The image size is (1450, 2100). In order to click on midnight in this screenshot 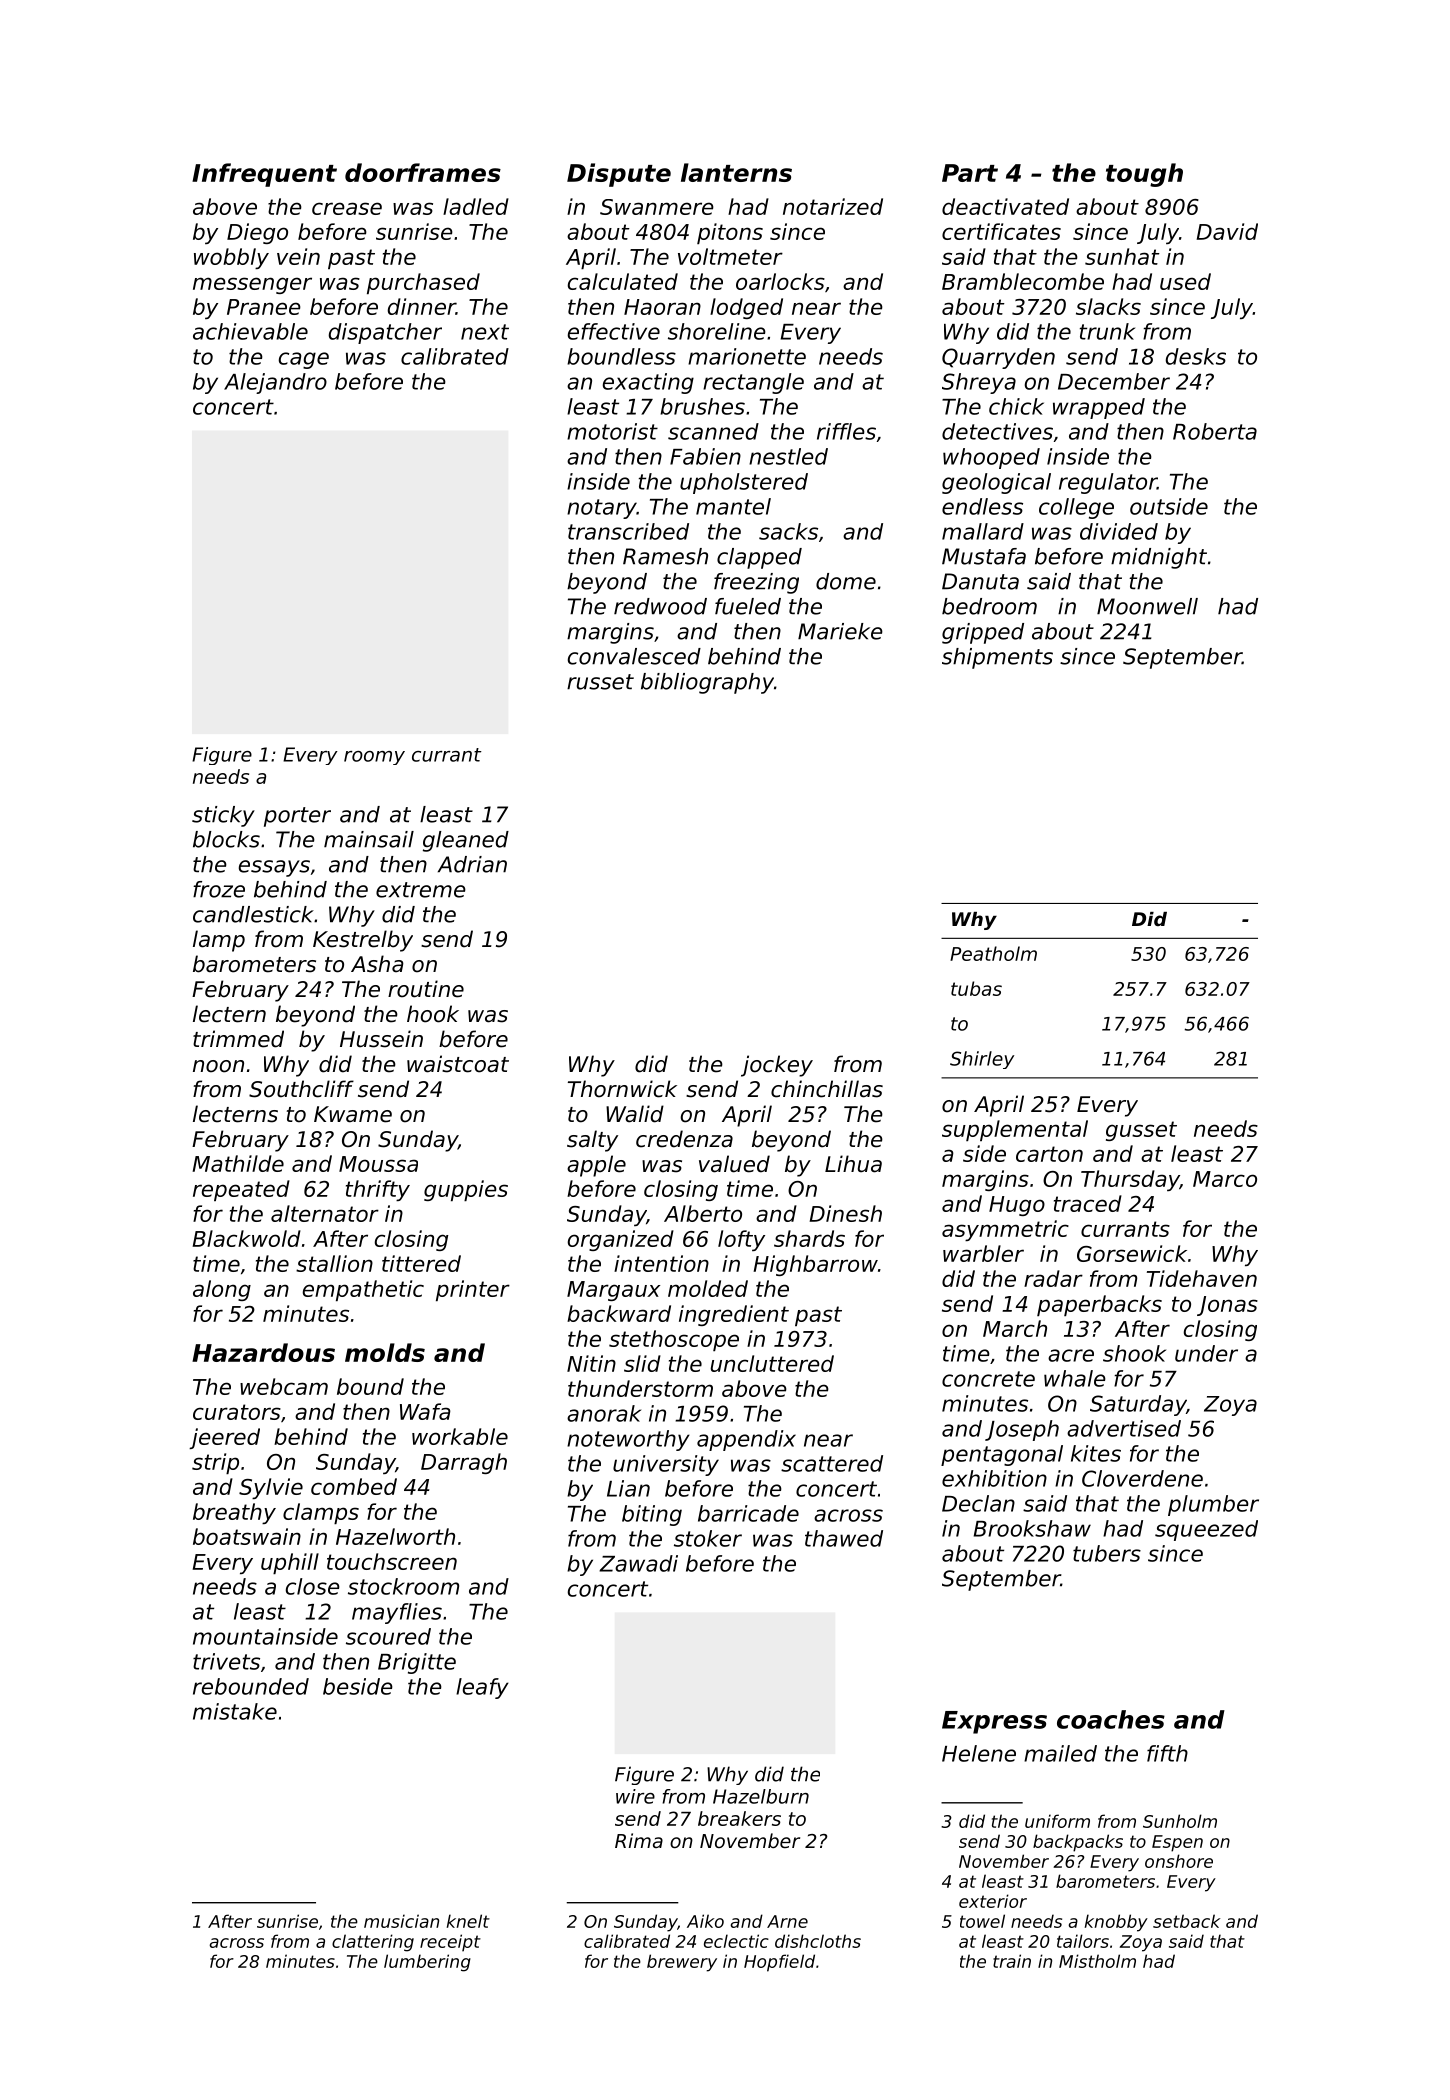, I will do `click(1159, 558)`.
